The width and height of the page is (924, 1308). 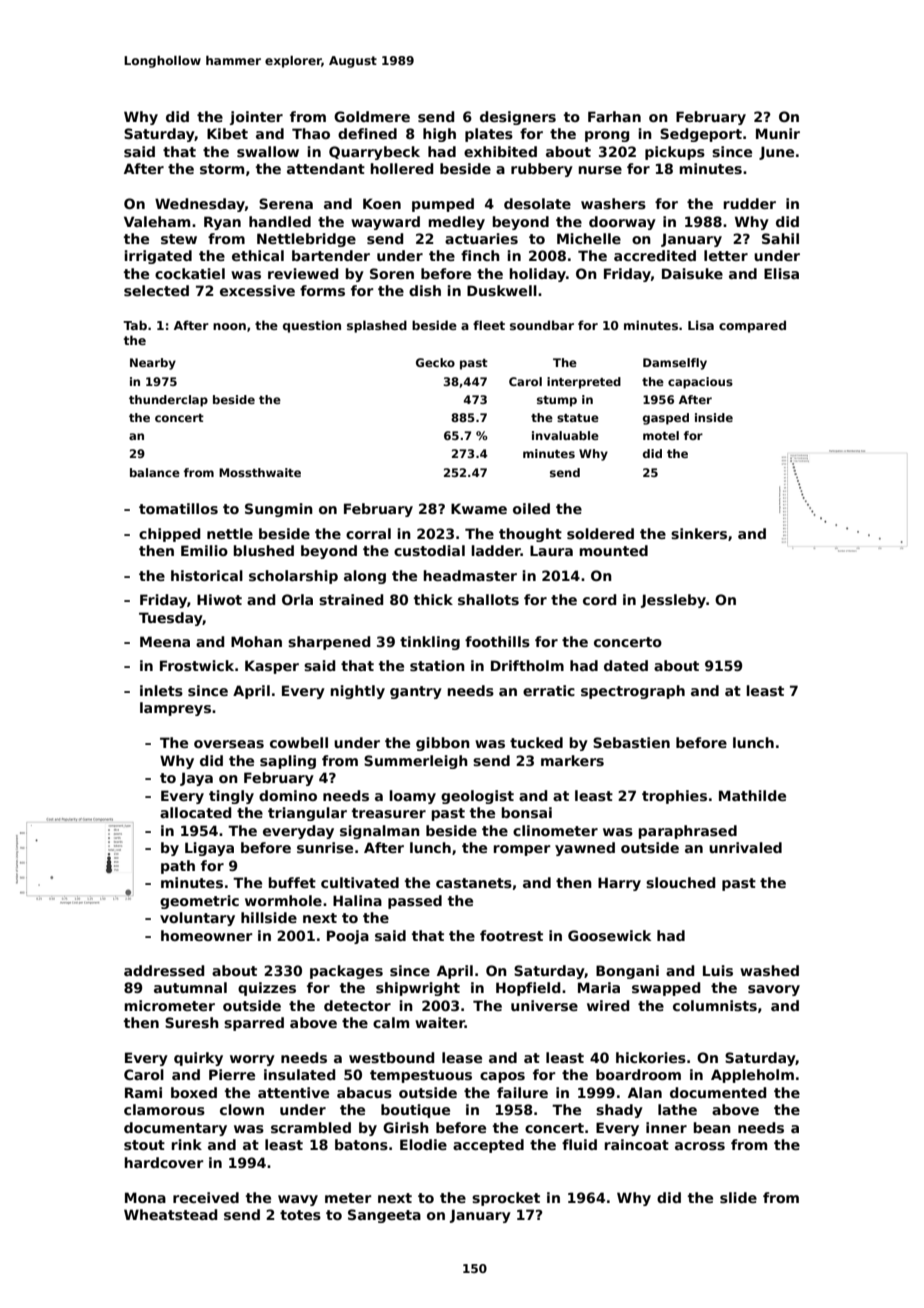 What do you see at coordinates (506, 1199) in the page?
I see `sprocket` at bounding box center [506, 1199].
